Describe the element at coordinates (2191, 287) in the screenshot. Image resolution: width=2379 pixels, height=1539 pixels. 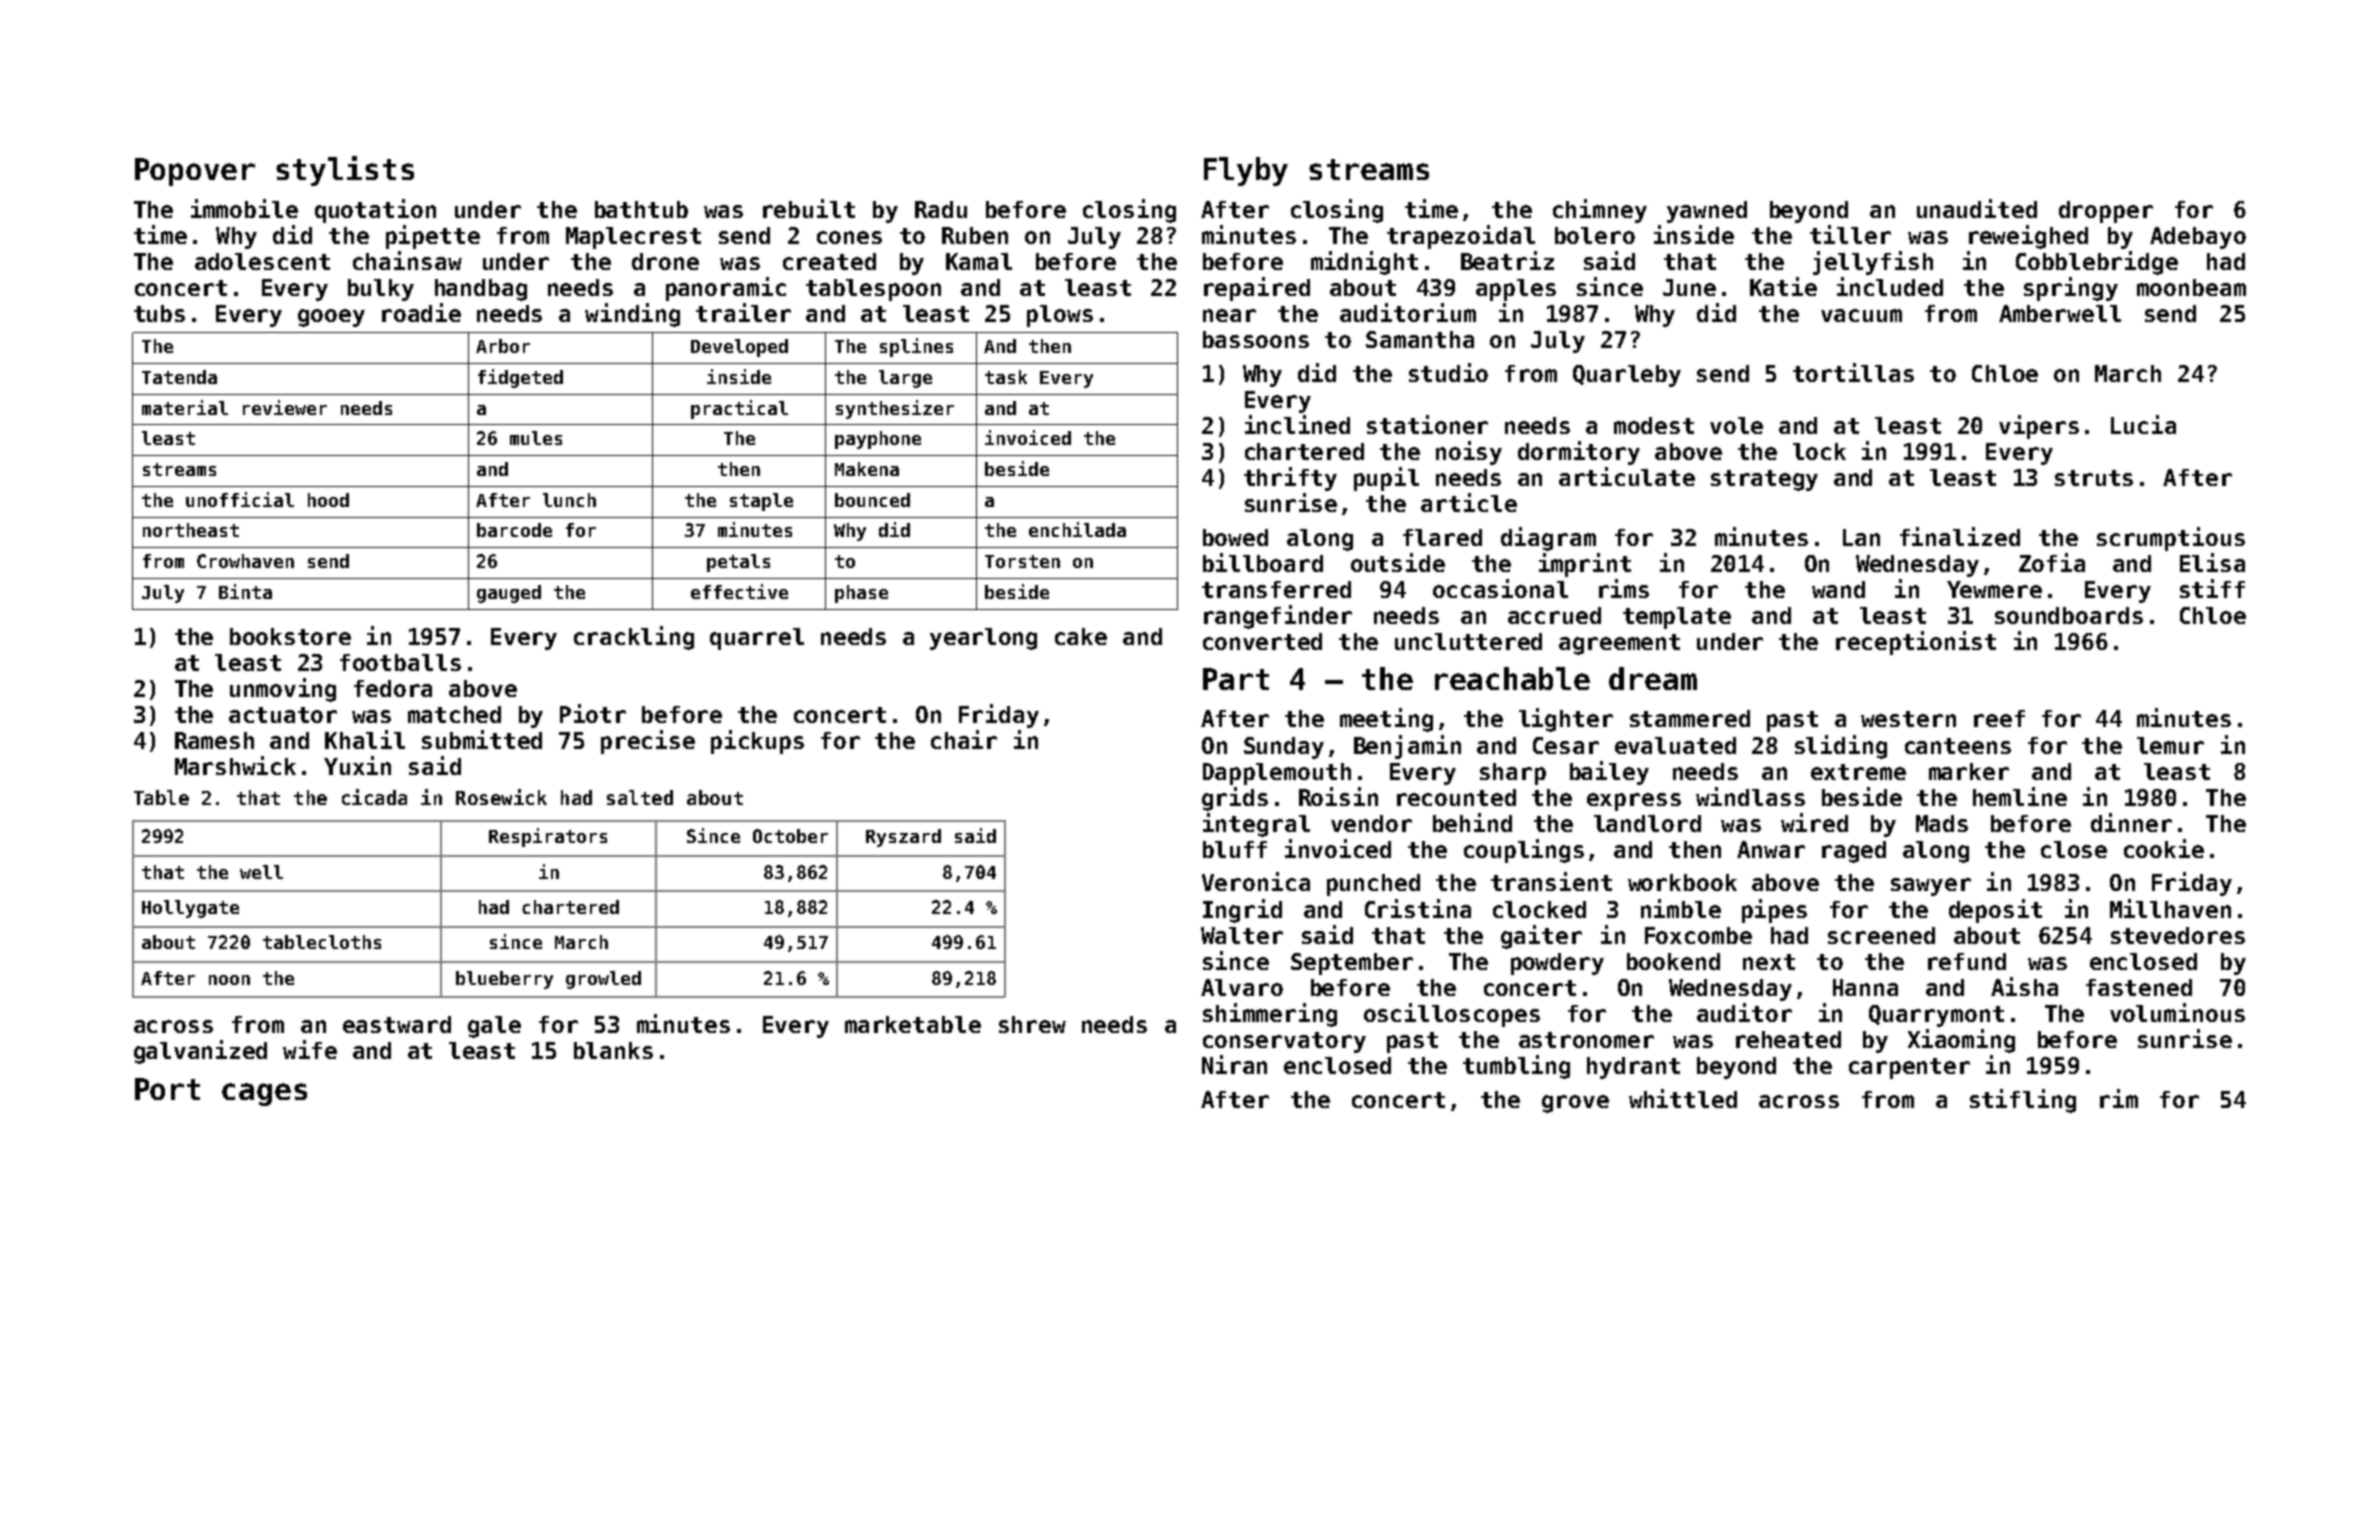
I see `moonbeam` at that location.
